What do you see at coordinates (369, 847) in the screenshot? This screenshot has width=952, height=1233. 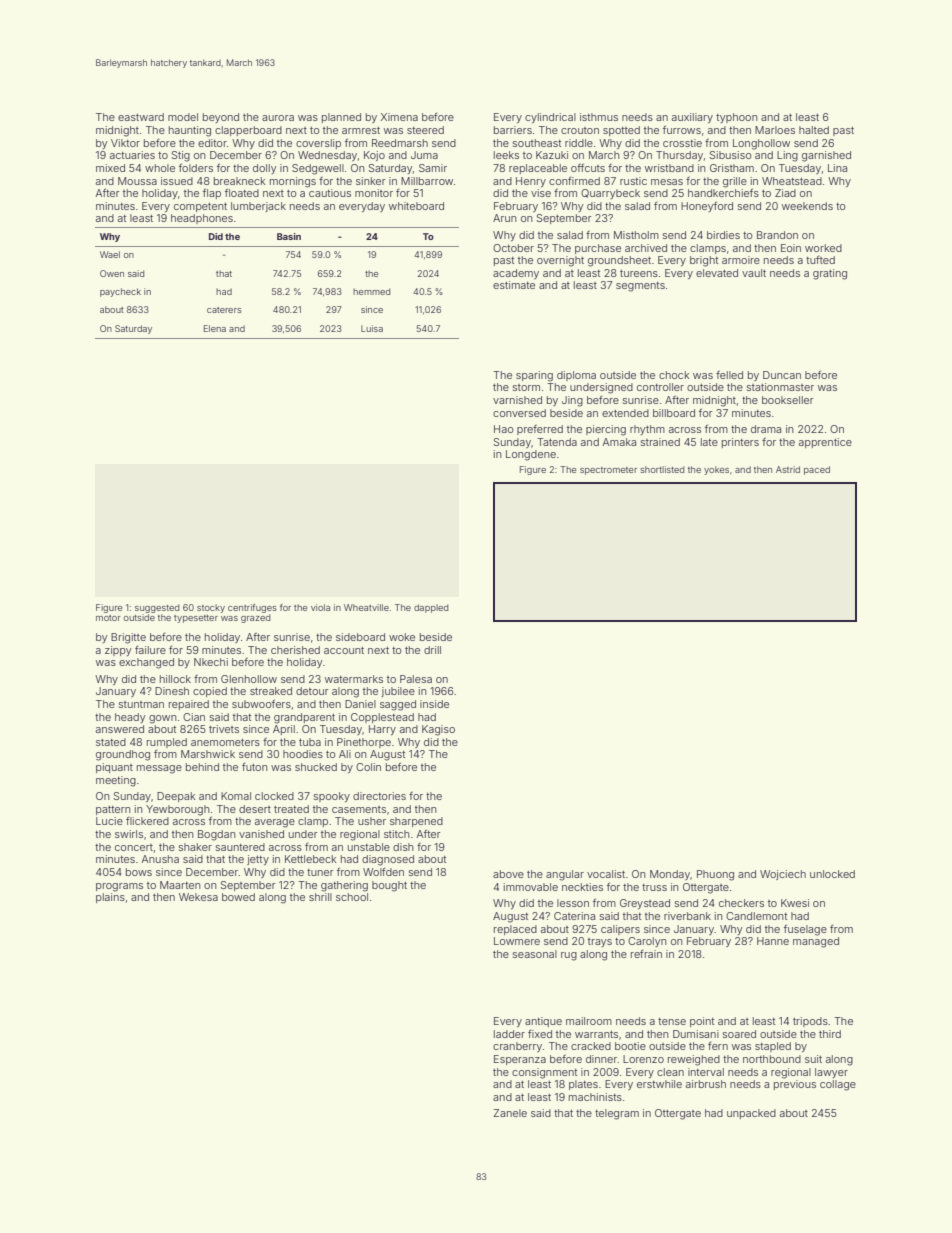 I see `unstable` at bounding box center [369, 847].
